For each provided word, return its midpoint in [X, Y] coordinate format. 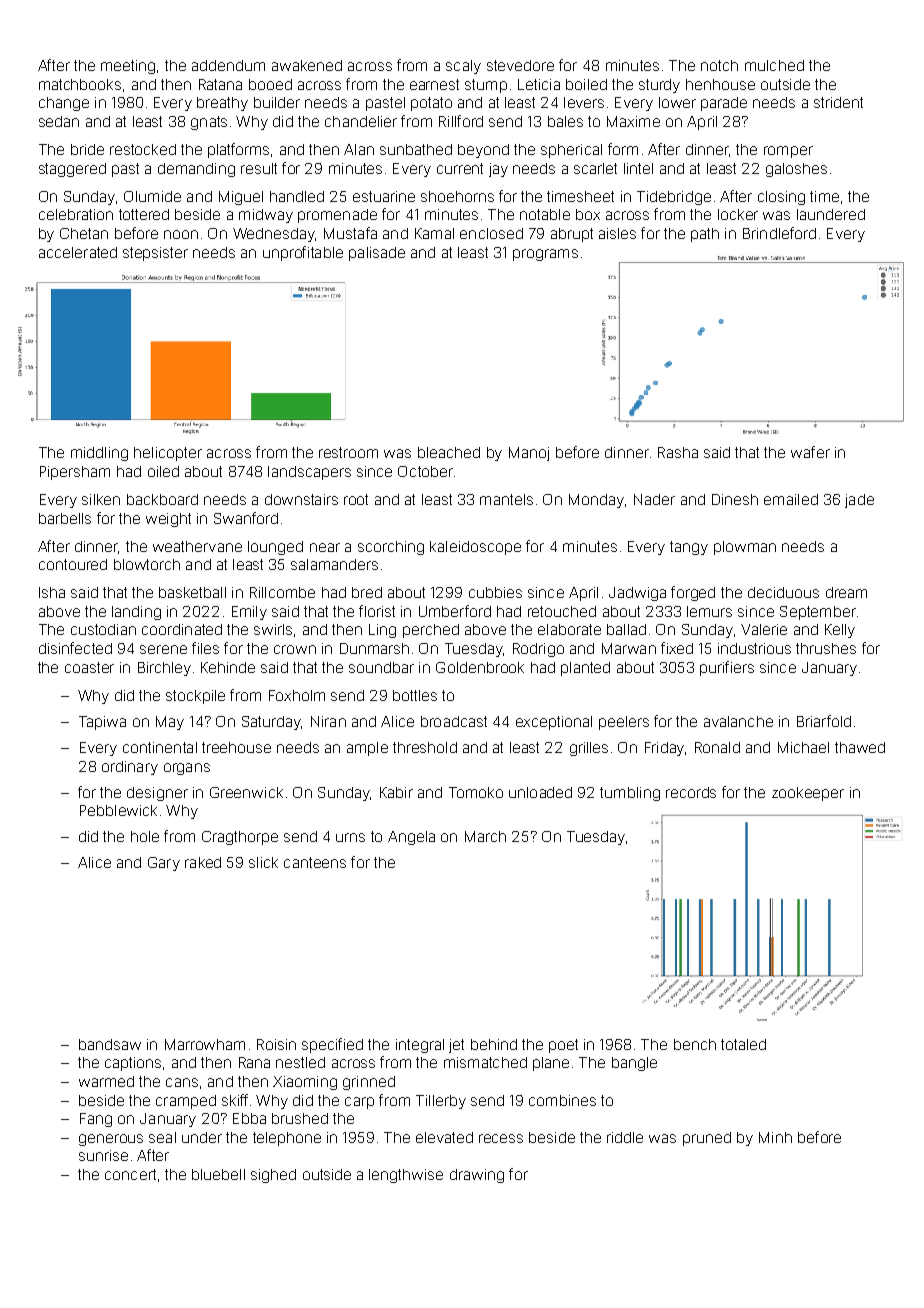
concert [130, 1174]
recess [501, 1138]
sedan [59, 121]
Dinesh [735, 499]
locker [738, 214]
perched [431, 631]
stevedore [520, 65]
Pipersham [75, 473]
